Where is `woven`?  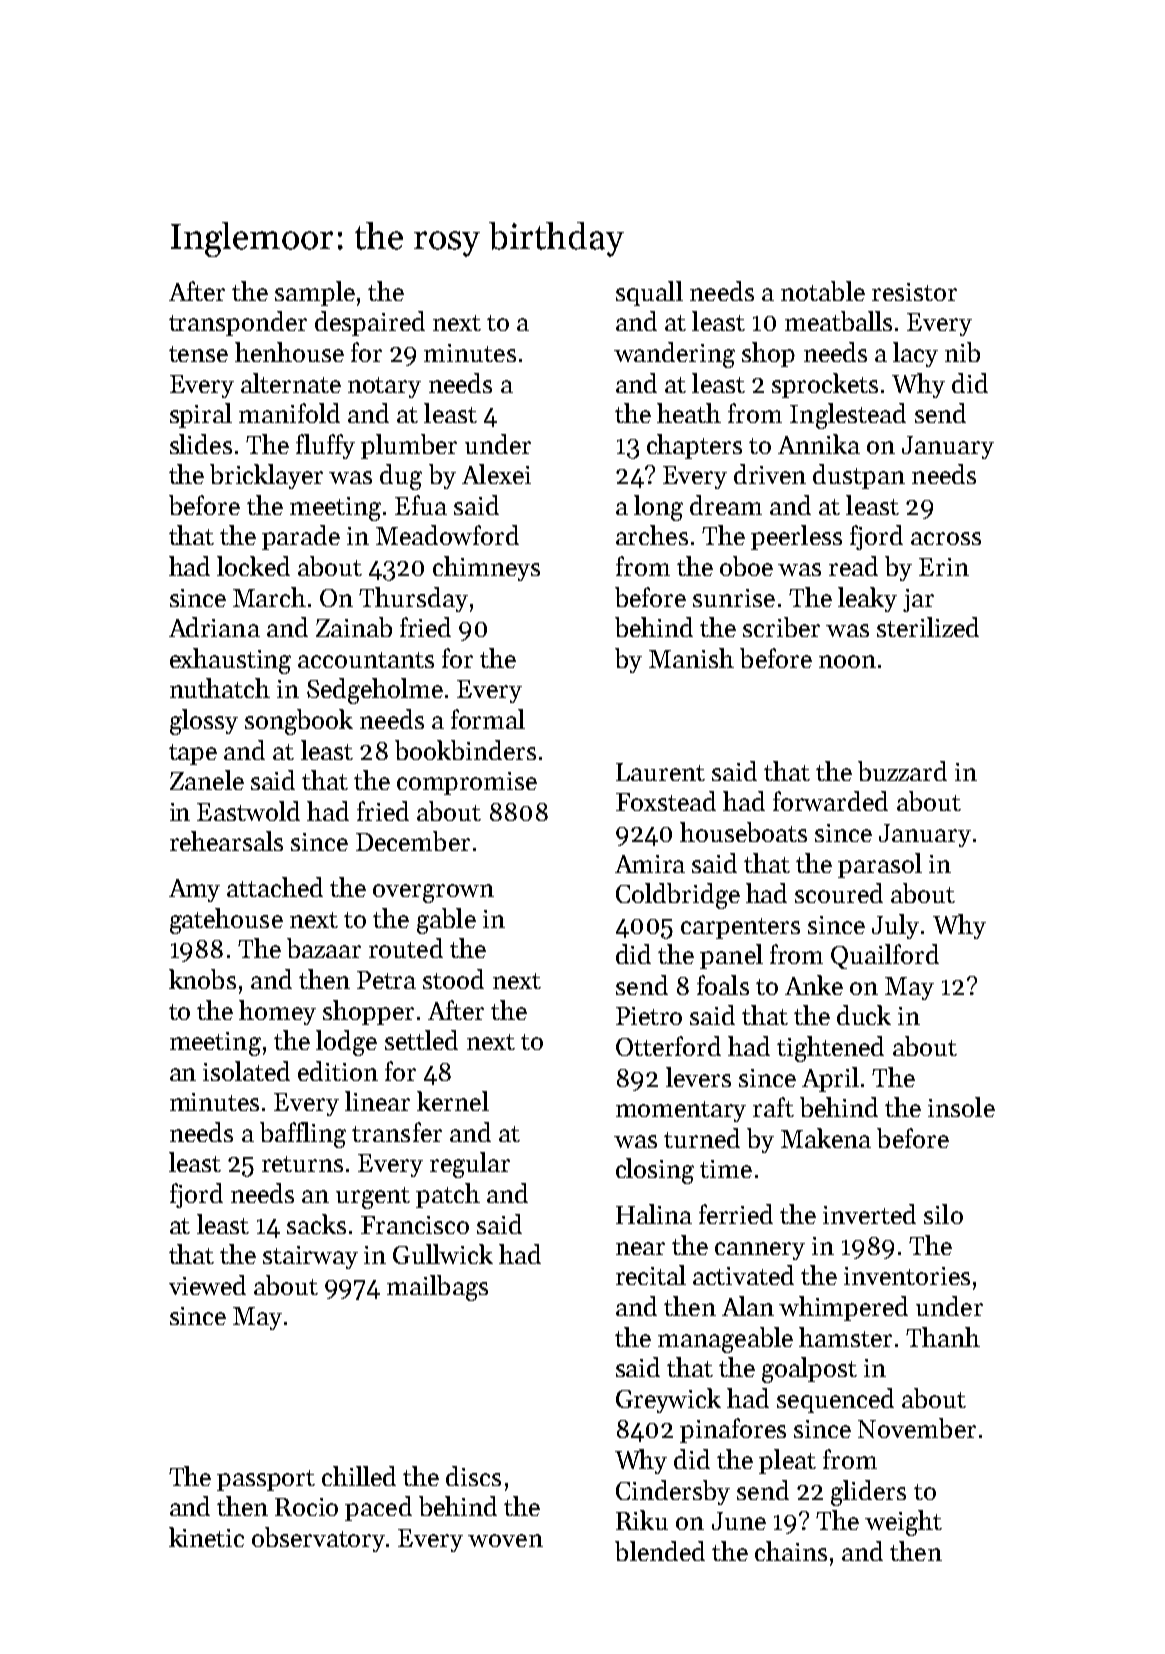
woven is located at coordinates (505, 1540).
